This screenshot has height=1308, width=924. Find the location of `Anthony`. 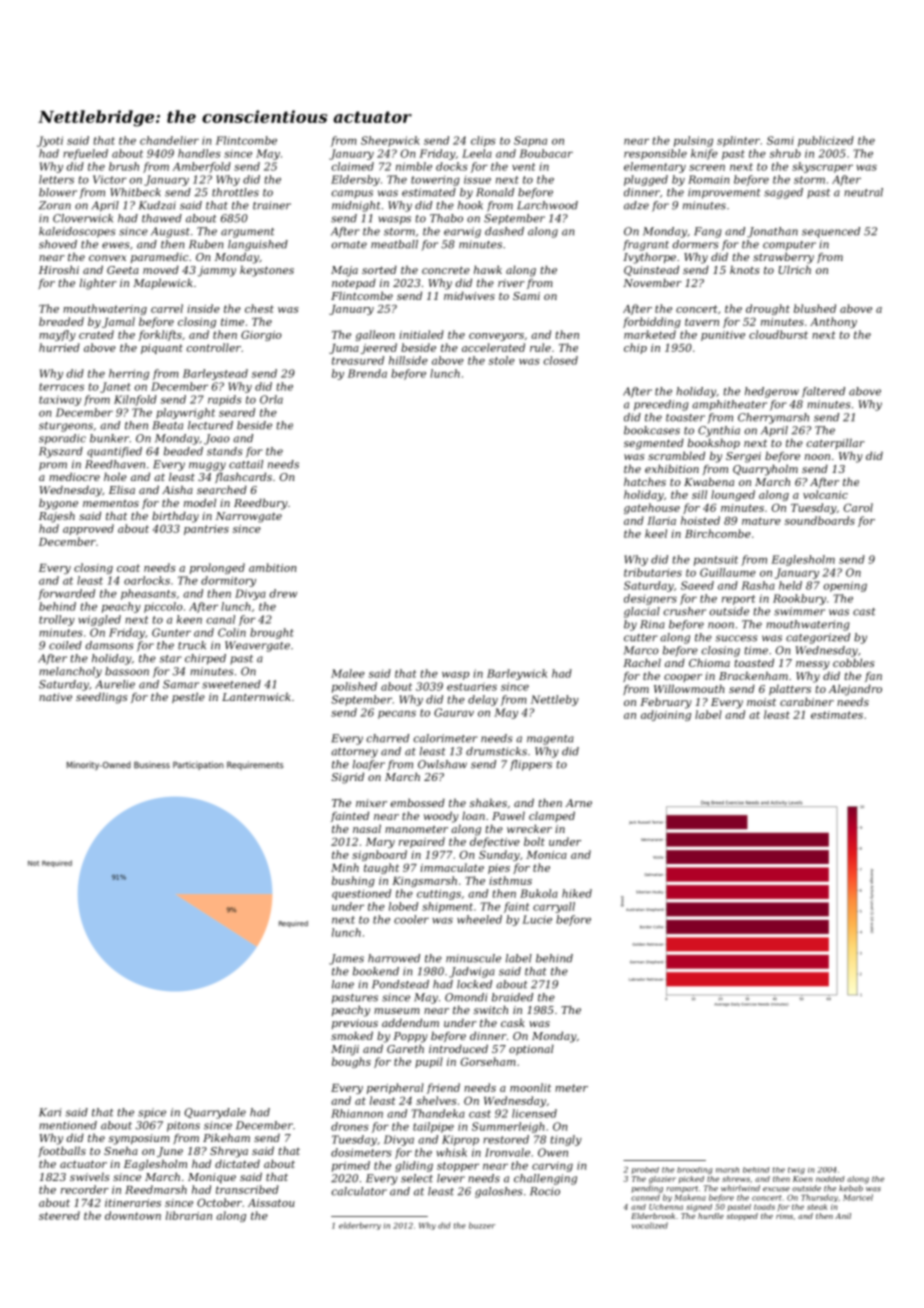

Anthony is located at coordinates (833, 322).
